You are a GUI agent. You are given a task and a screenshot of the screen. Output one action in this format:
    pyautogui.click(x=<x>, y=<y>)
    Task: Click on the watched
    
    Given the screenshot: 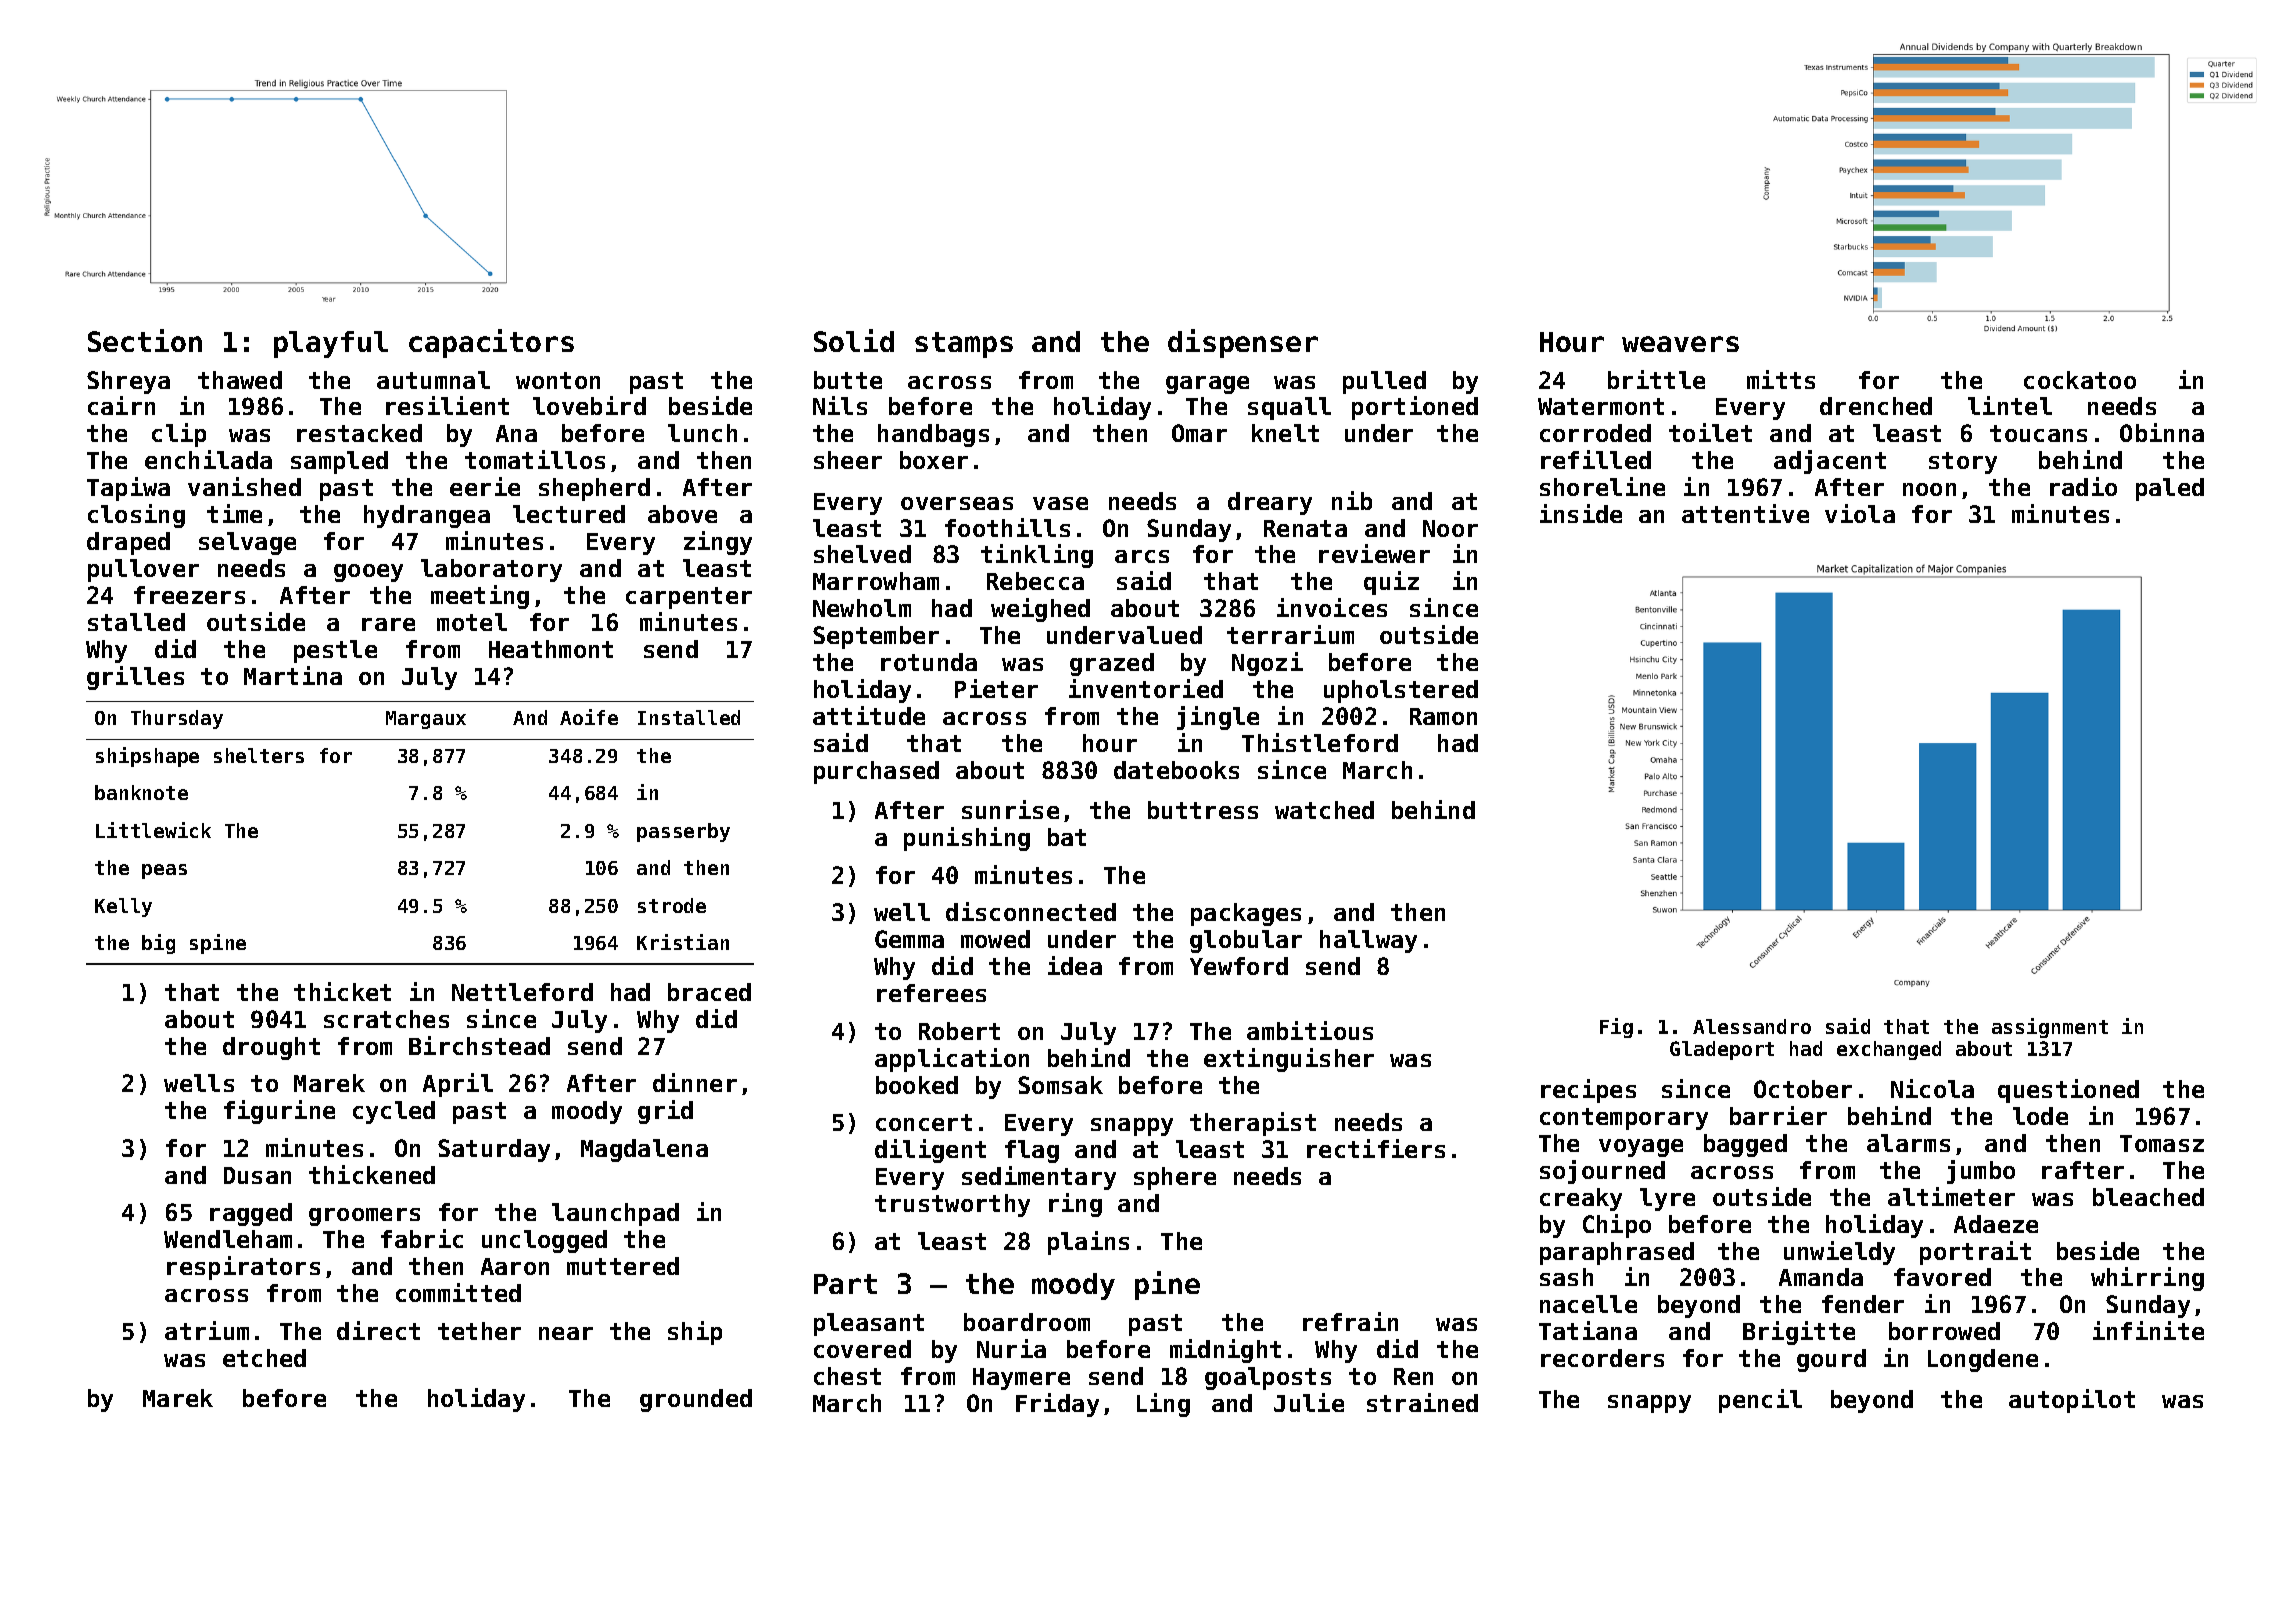 What is the action you would take?
    pyautogui.click(x=1324, y=810)
